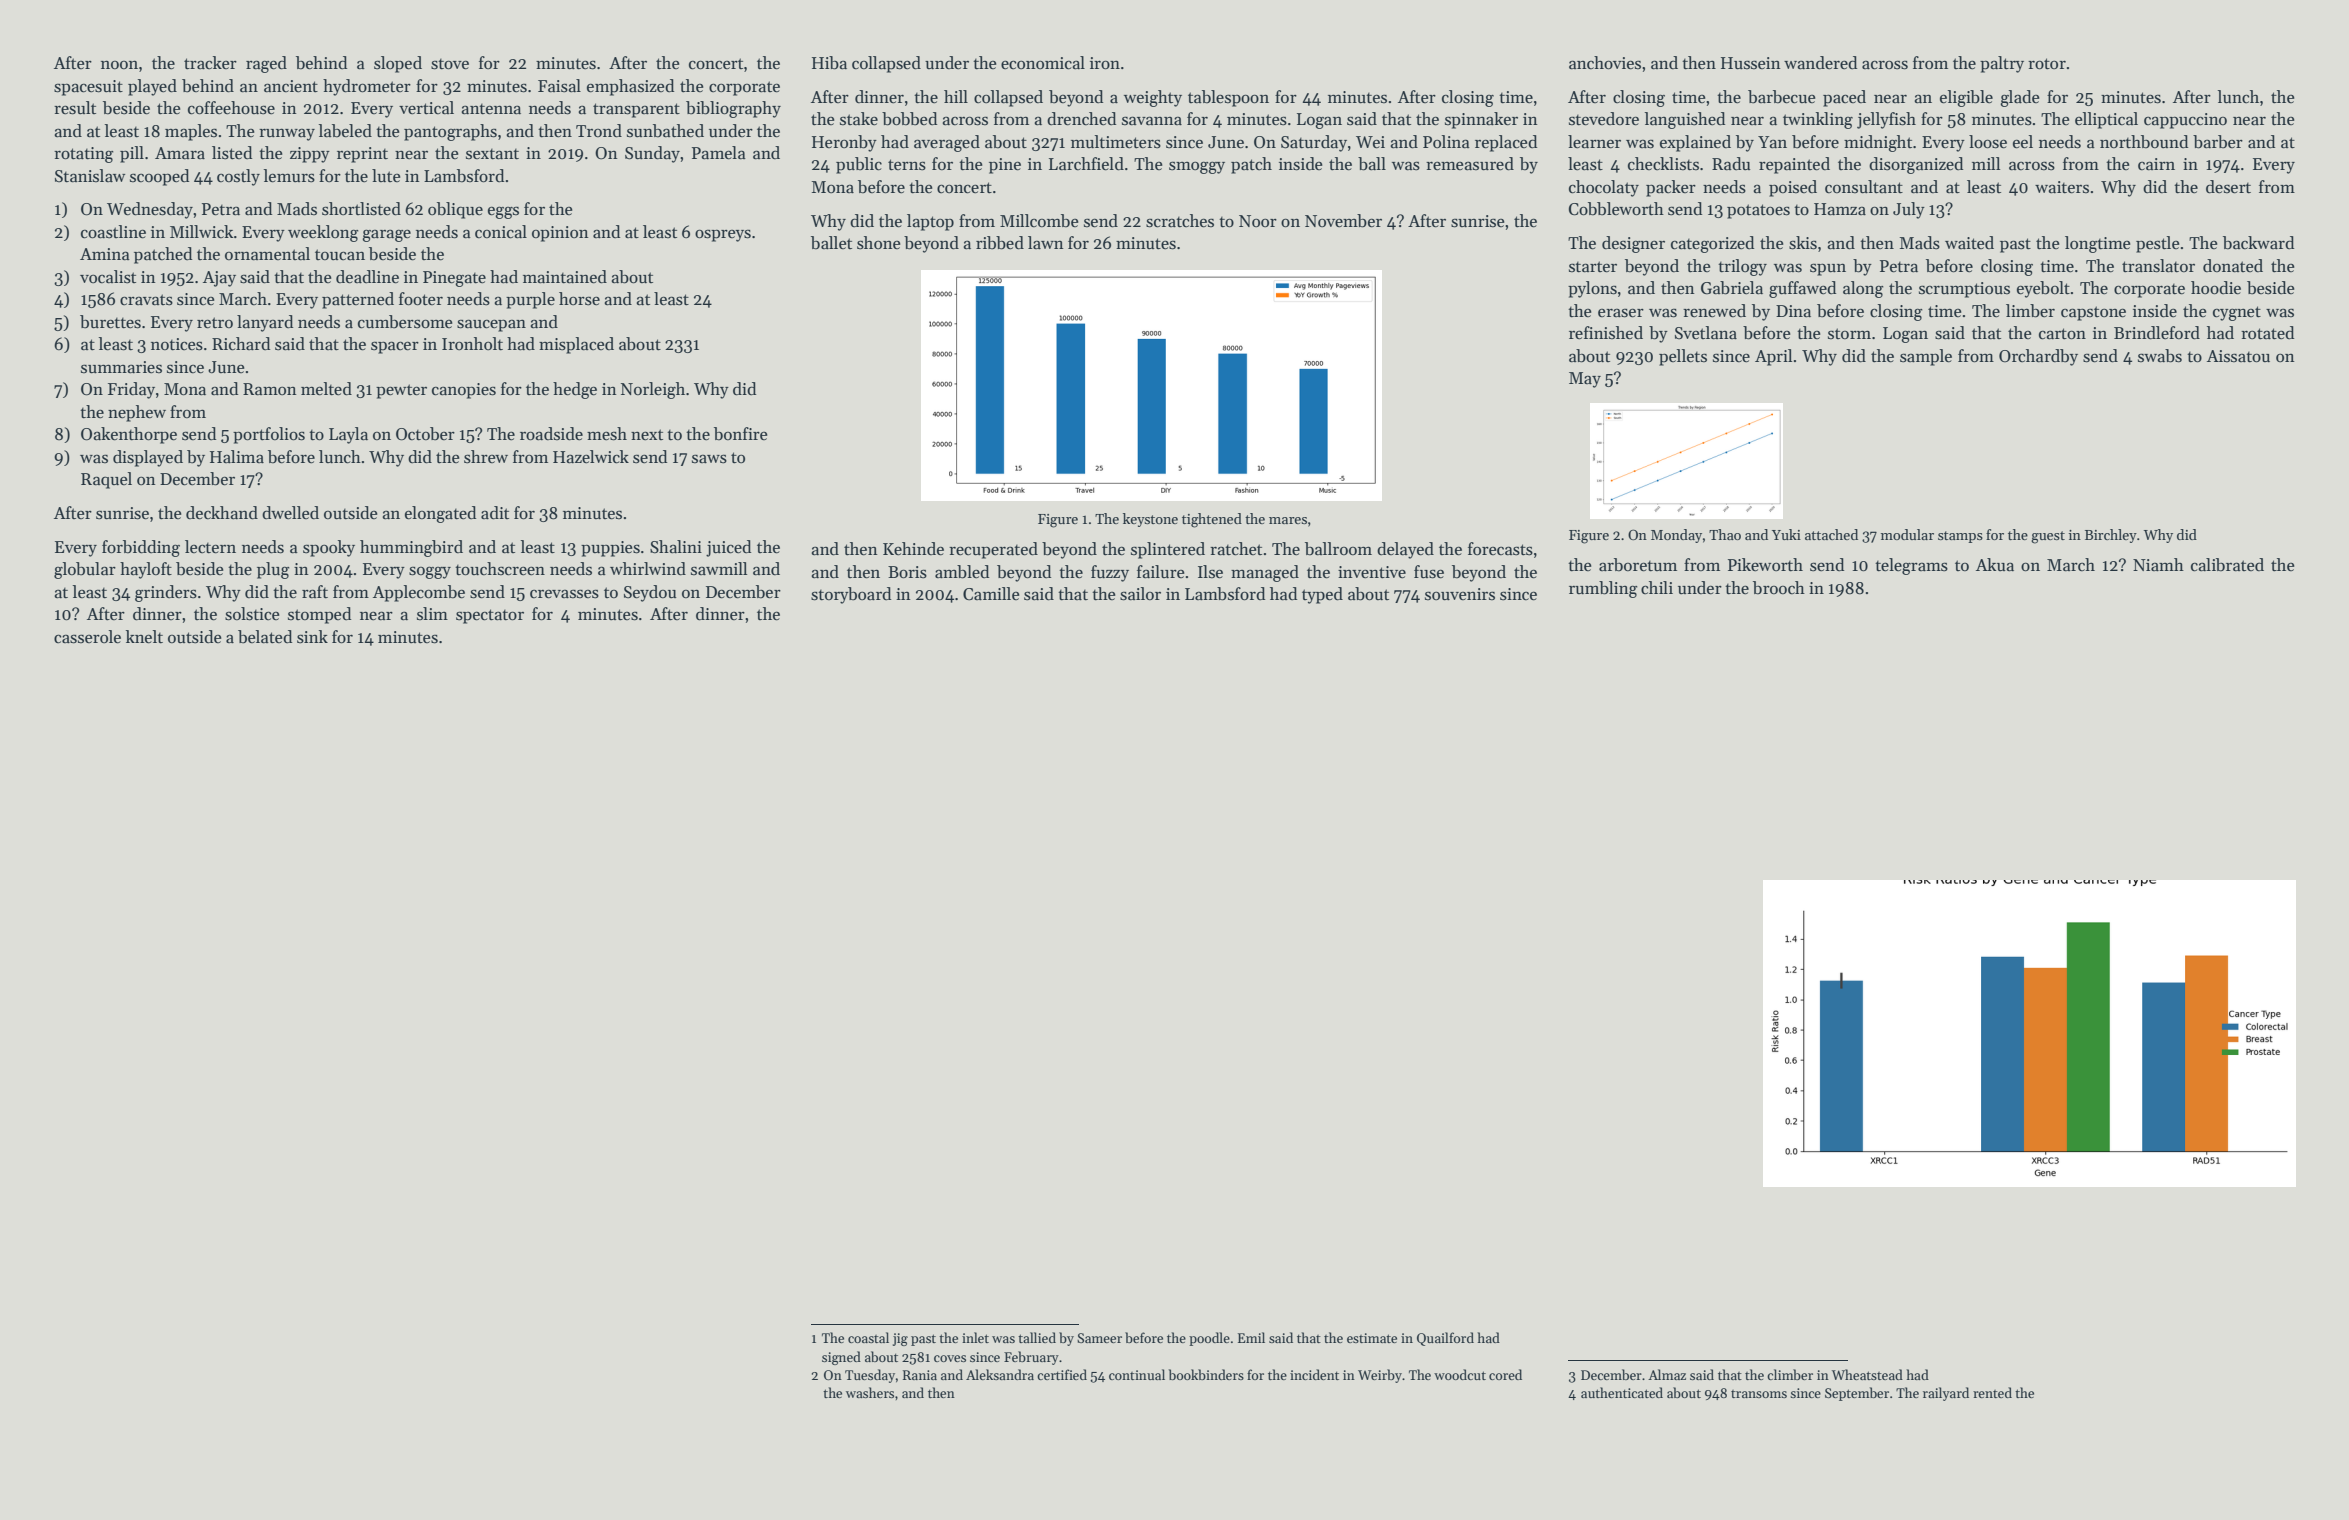  What do you see at coordinates (1779, 588) in the screenshot?
I see `brooch` at bounding box center [1779, 588].
